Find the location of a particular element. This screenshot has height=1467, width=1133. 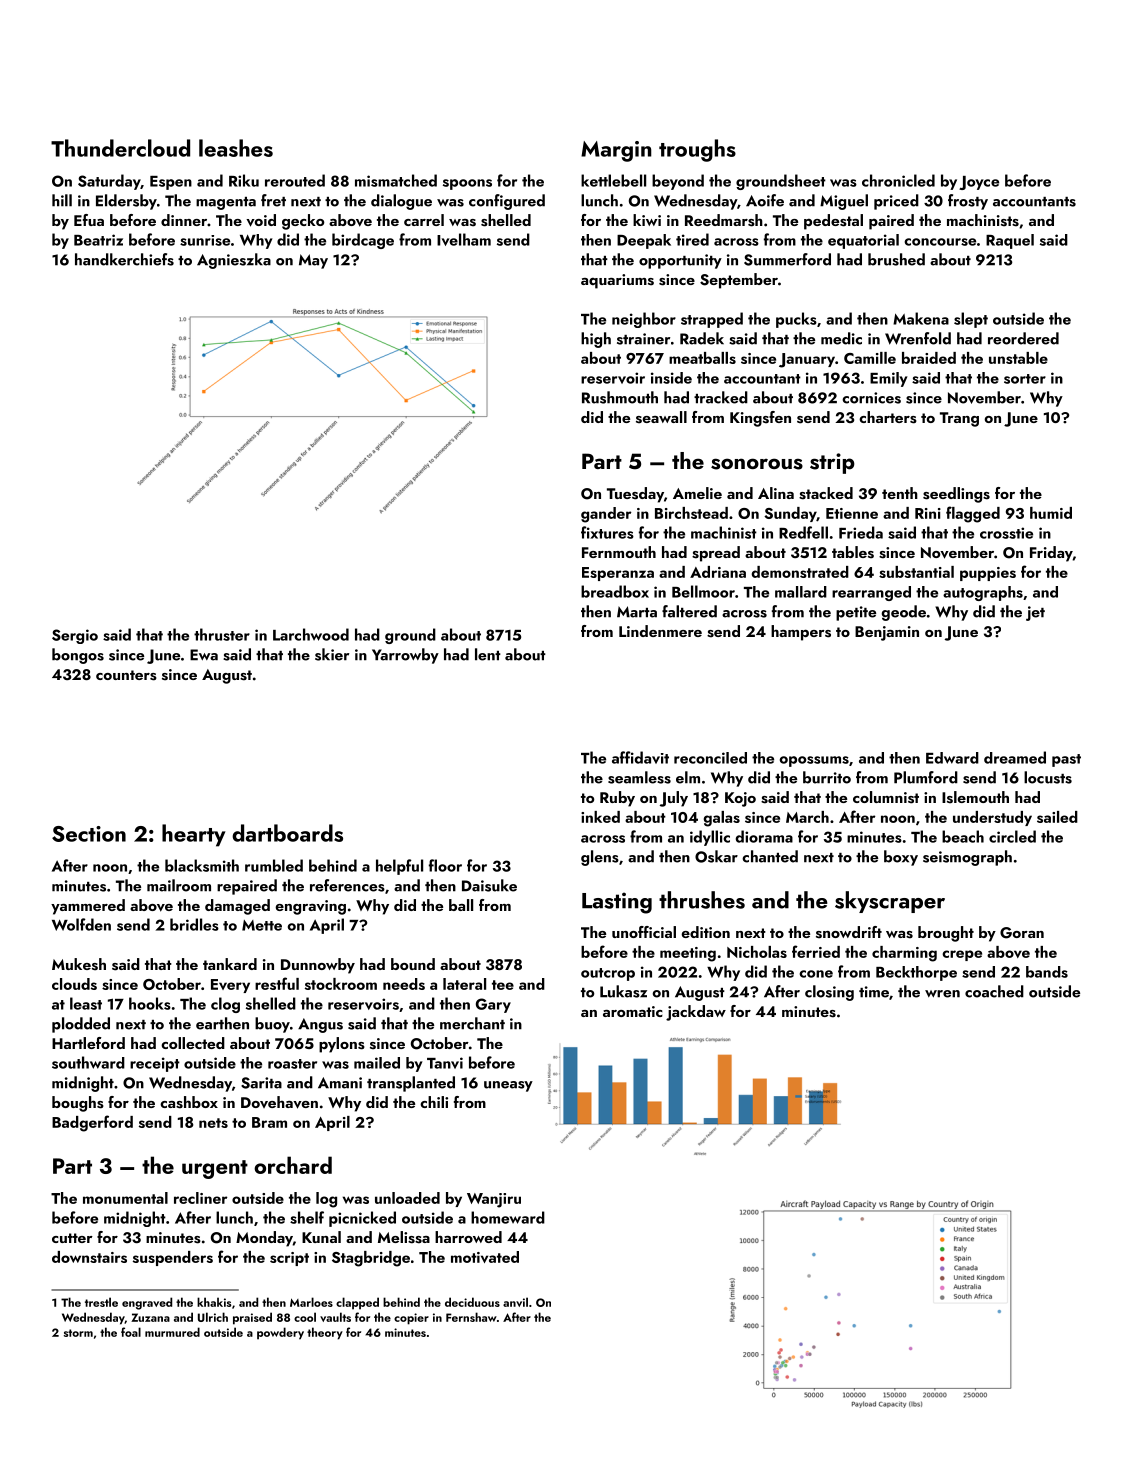

hearty is located at coordinates (194, 835).
